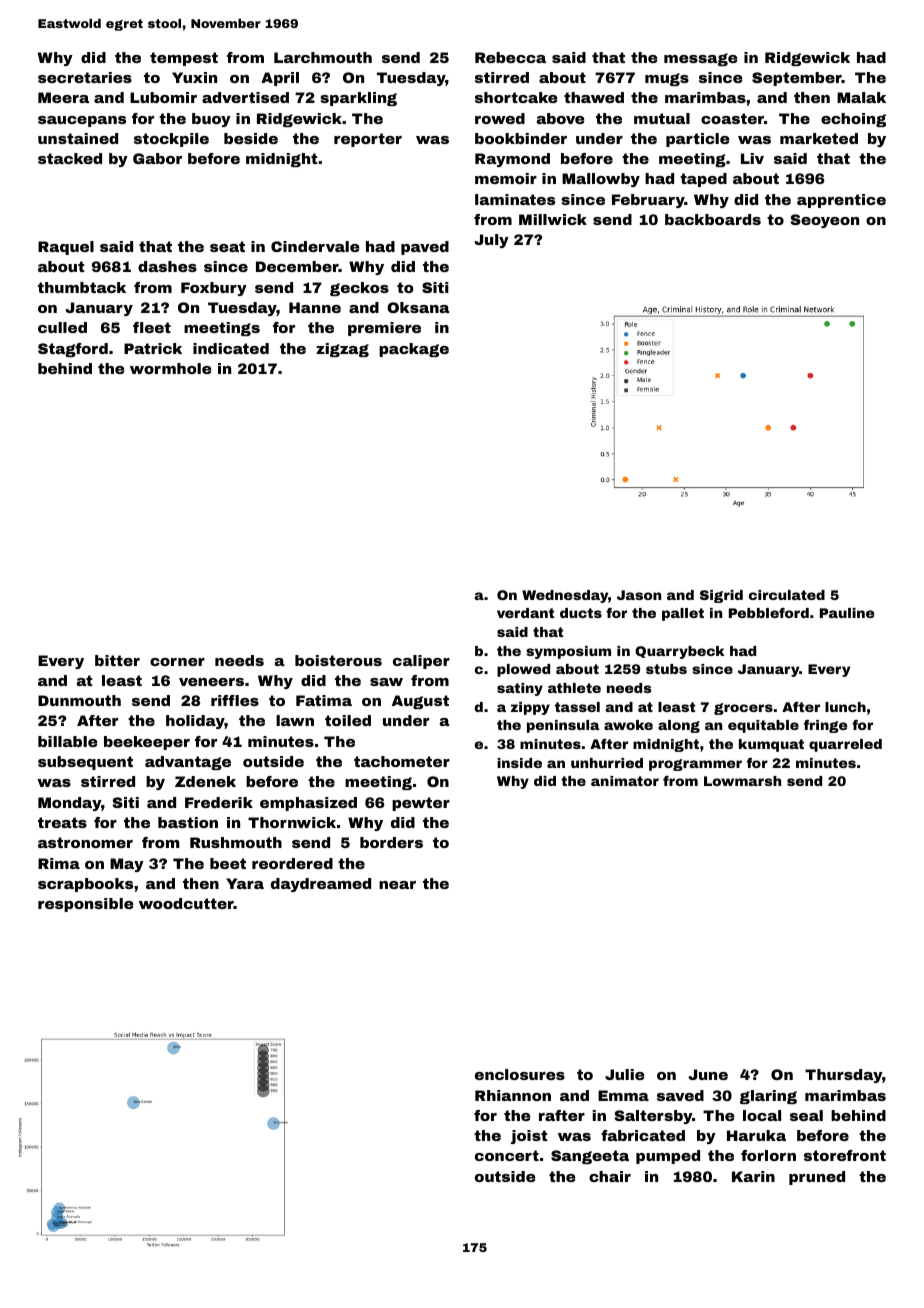 This screenshot has width=924, height=1308. I want to click on secretaries, so click(85, 77).
